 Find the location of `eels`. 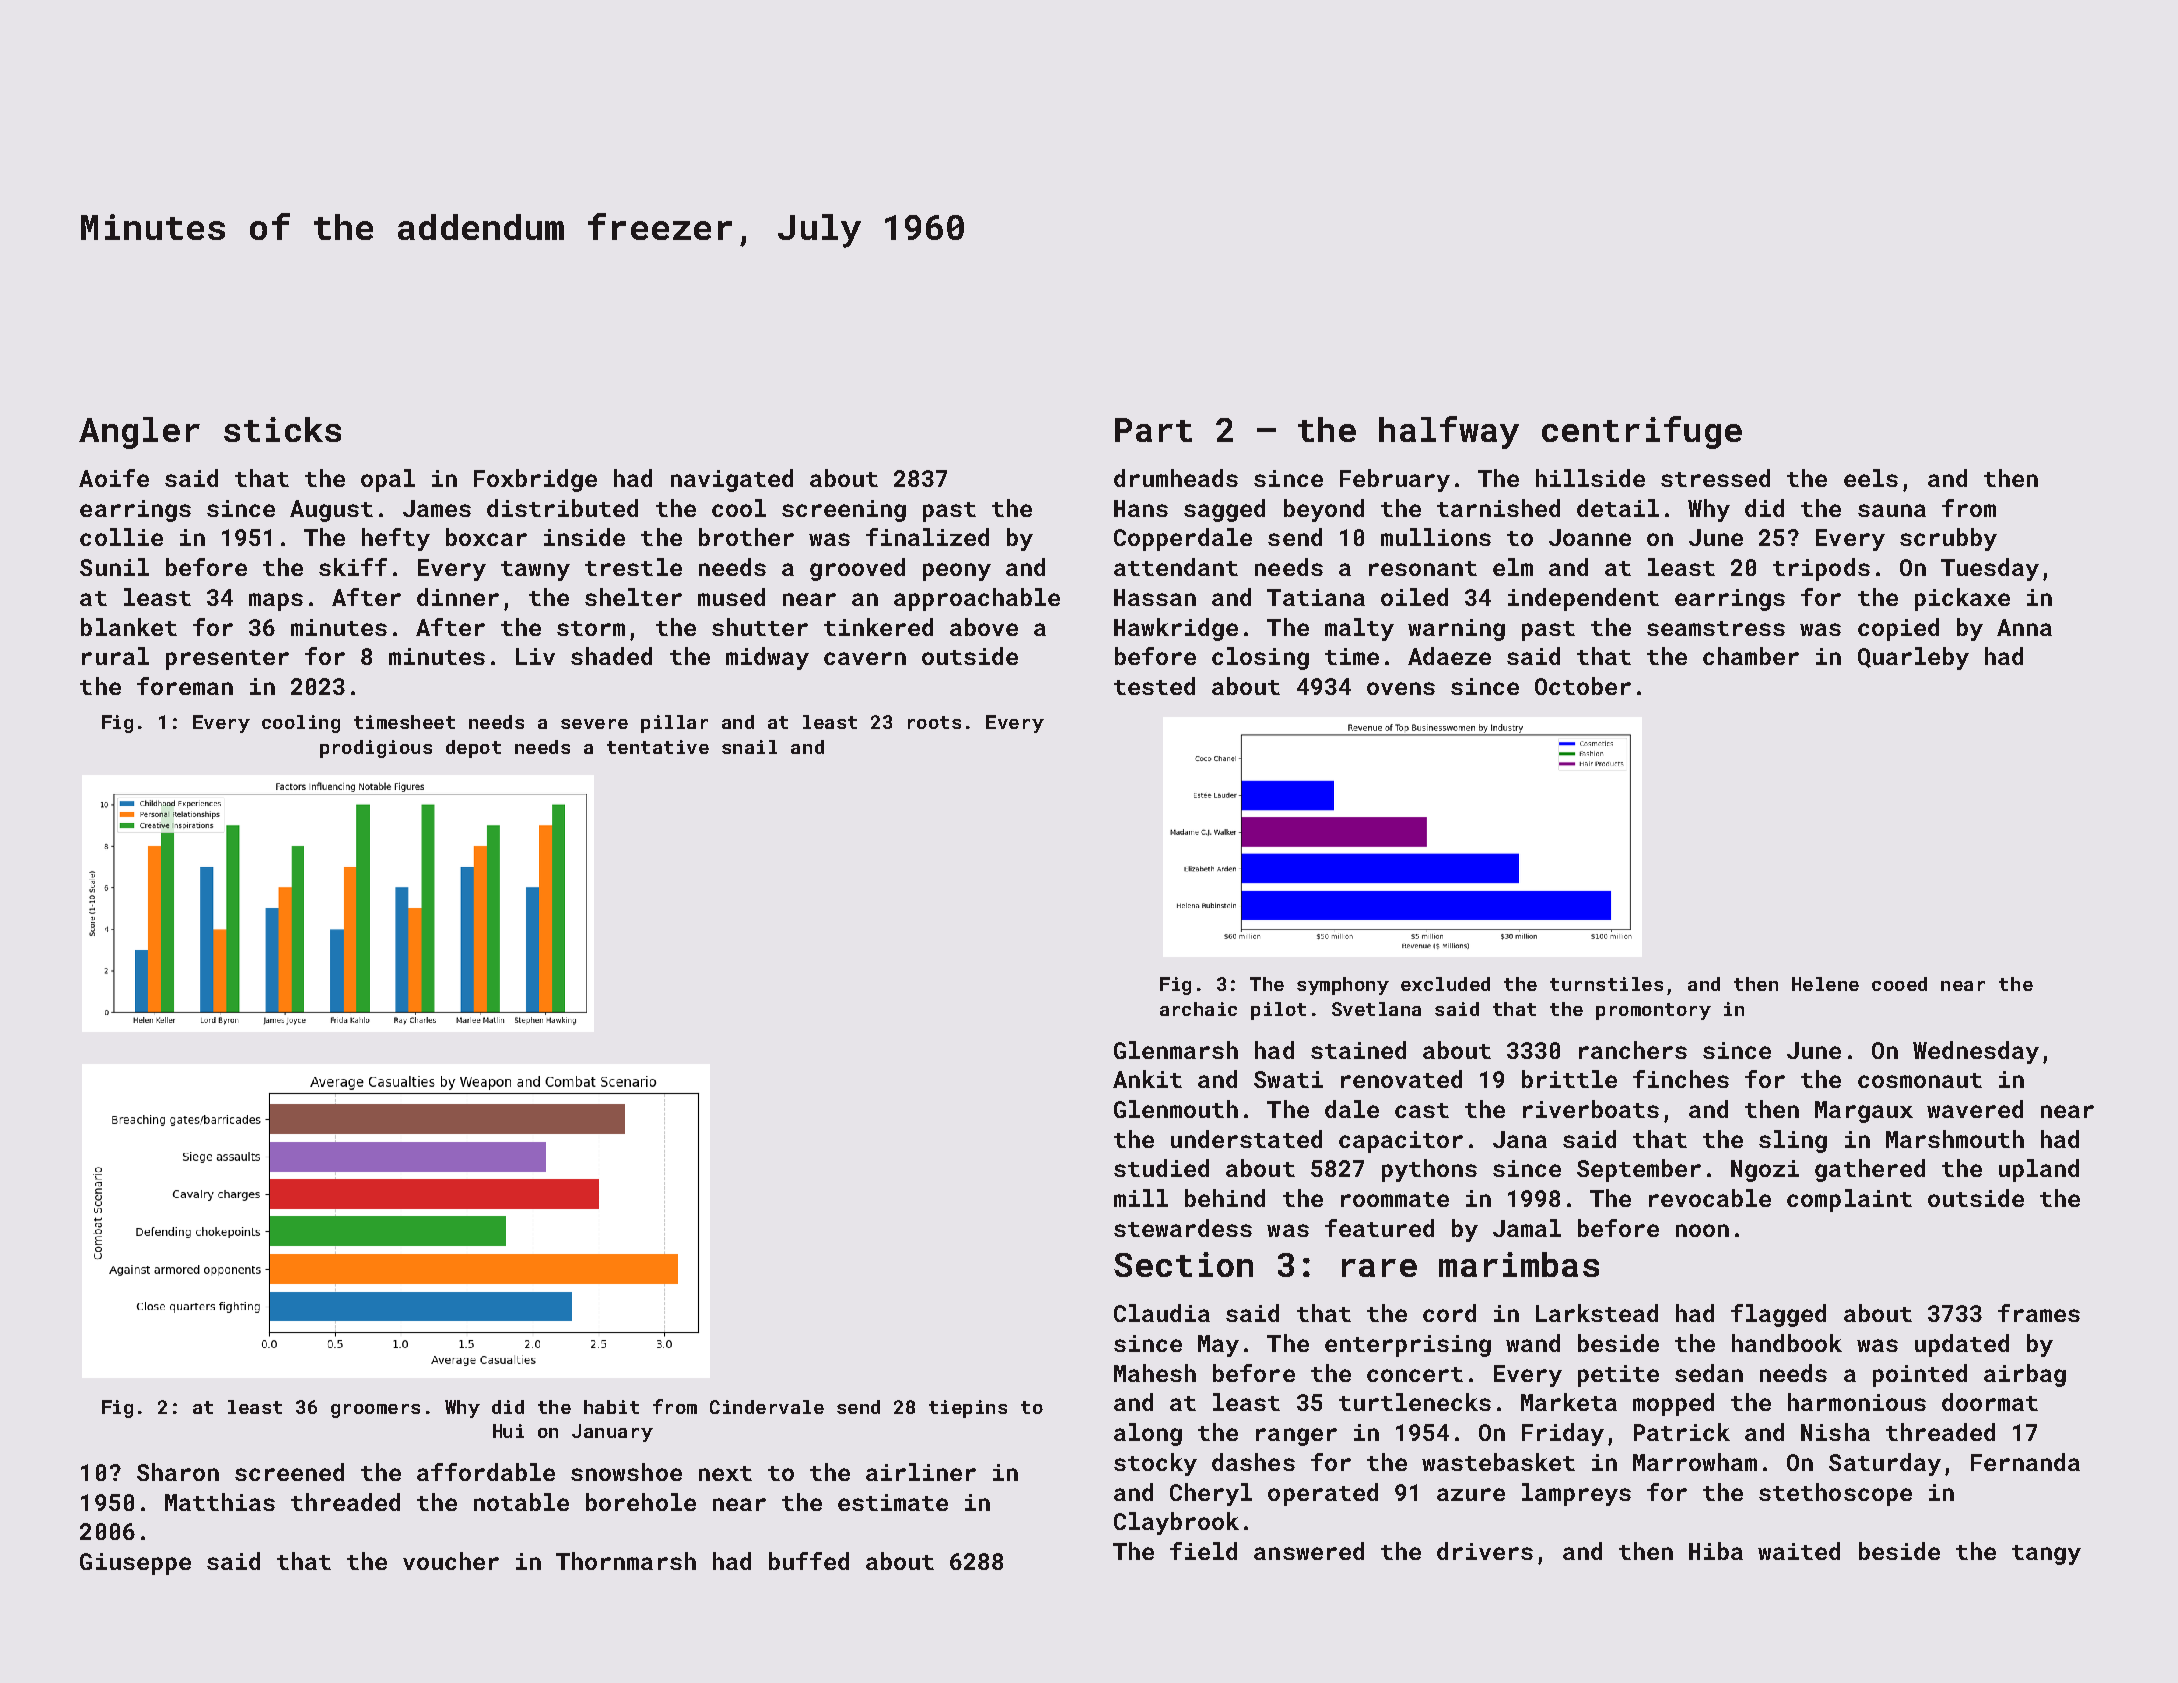

eels is located at coordinates (1871, 478).
